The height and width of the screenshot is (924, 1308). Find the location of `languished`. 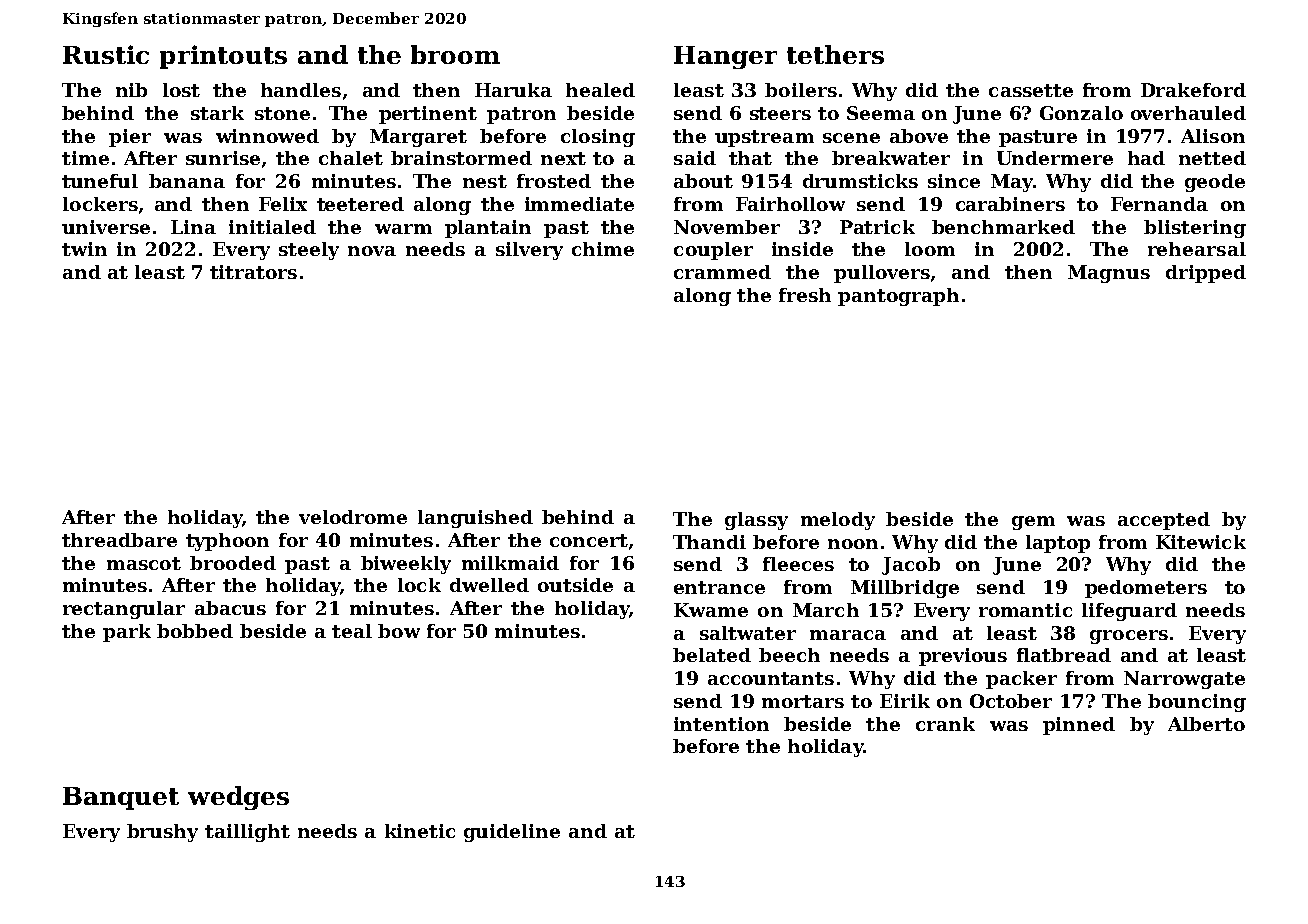

languished is located at coordinates (475, 519).
